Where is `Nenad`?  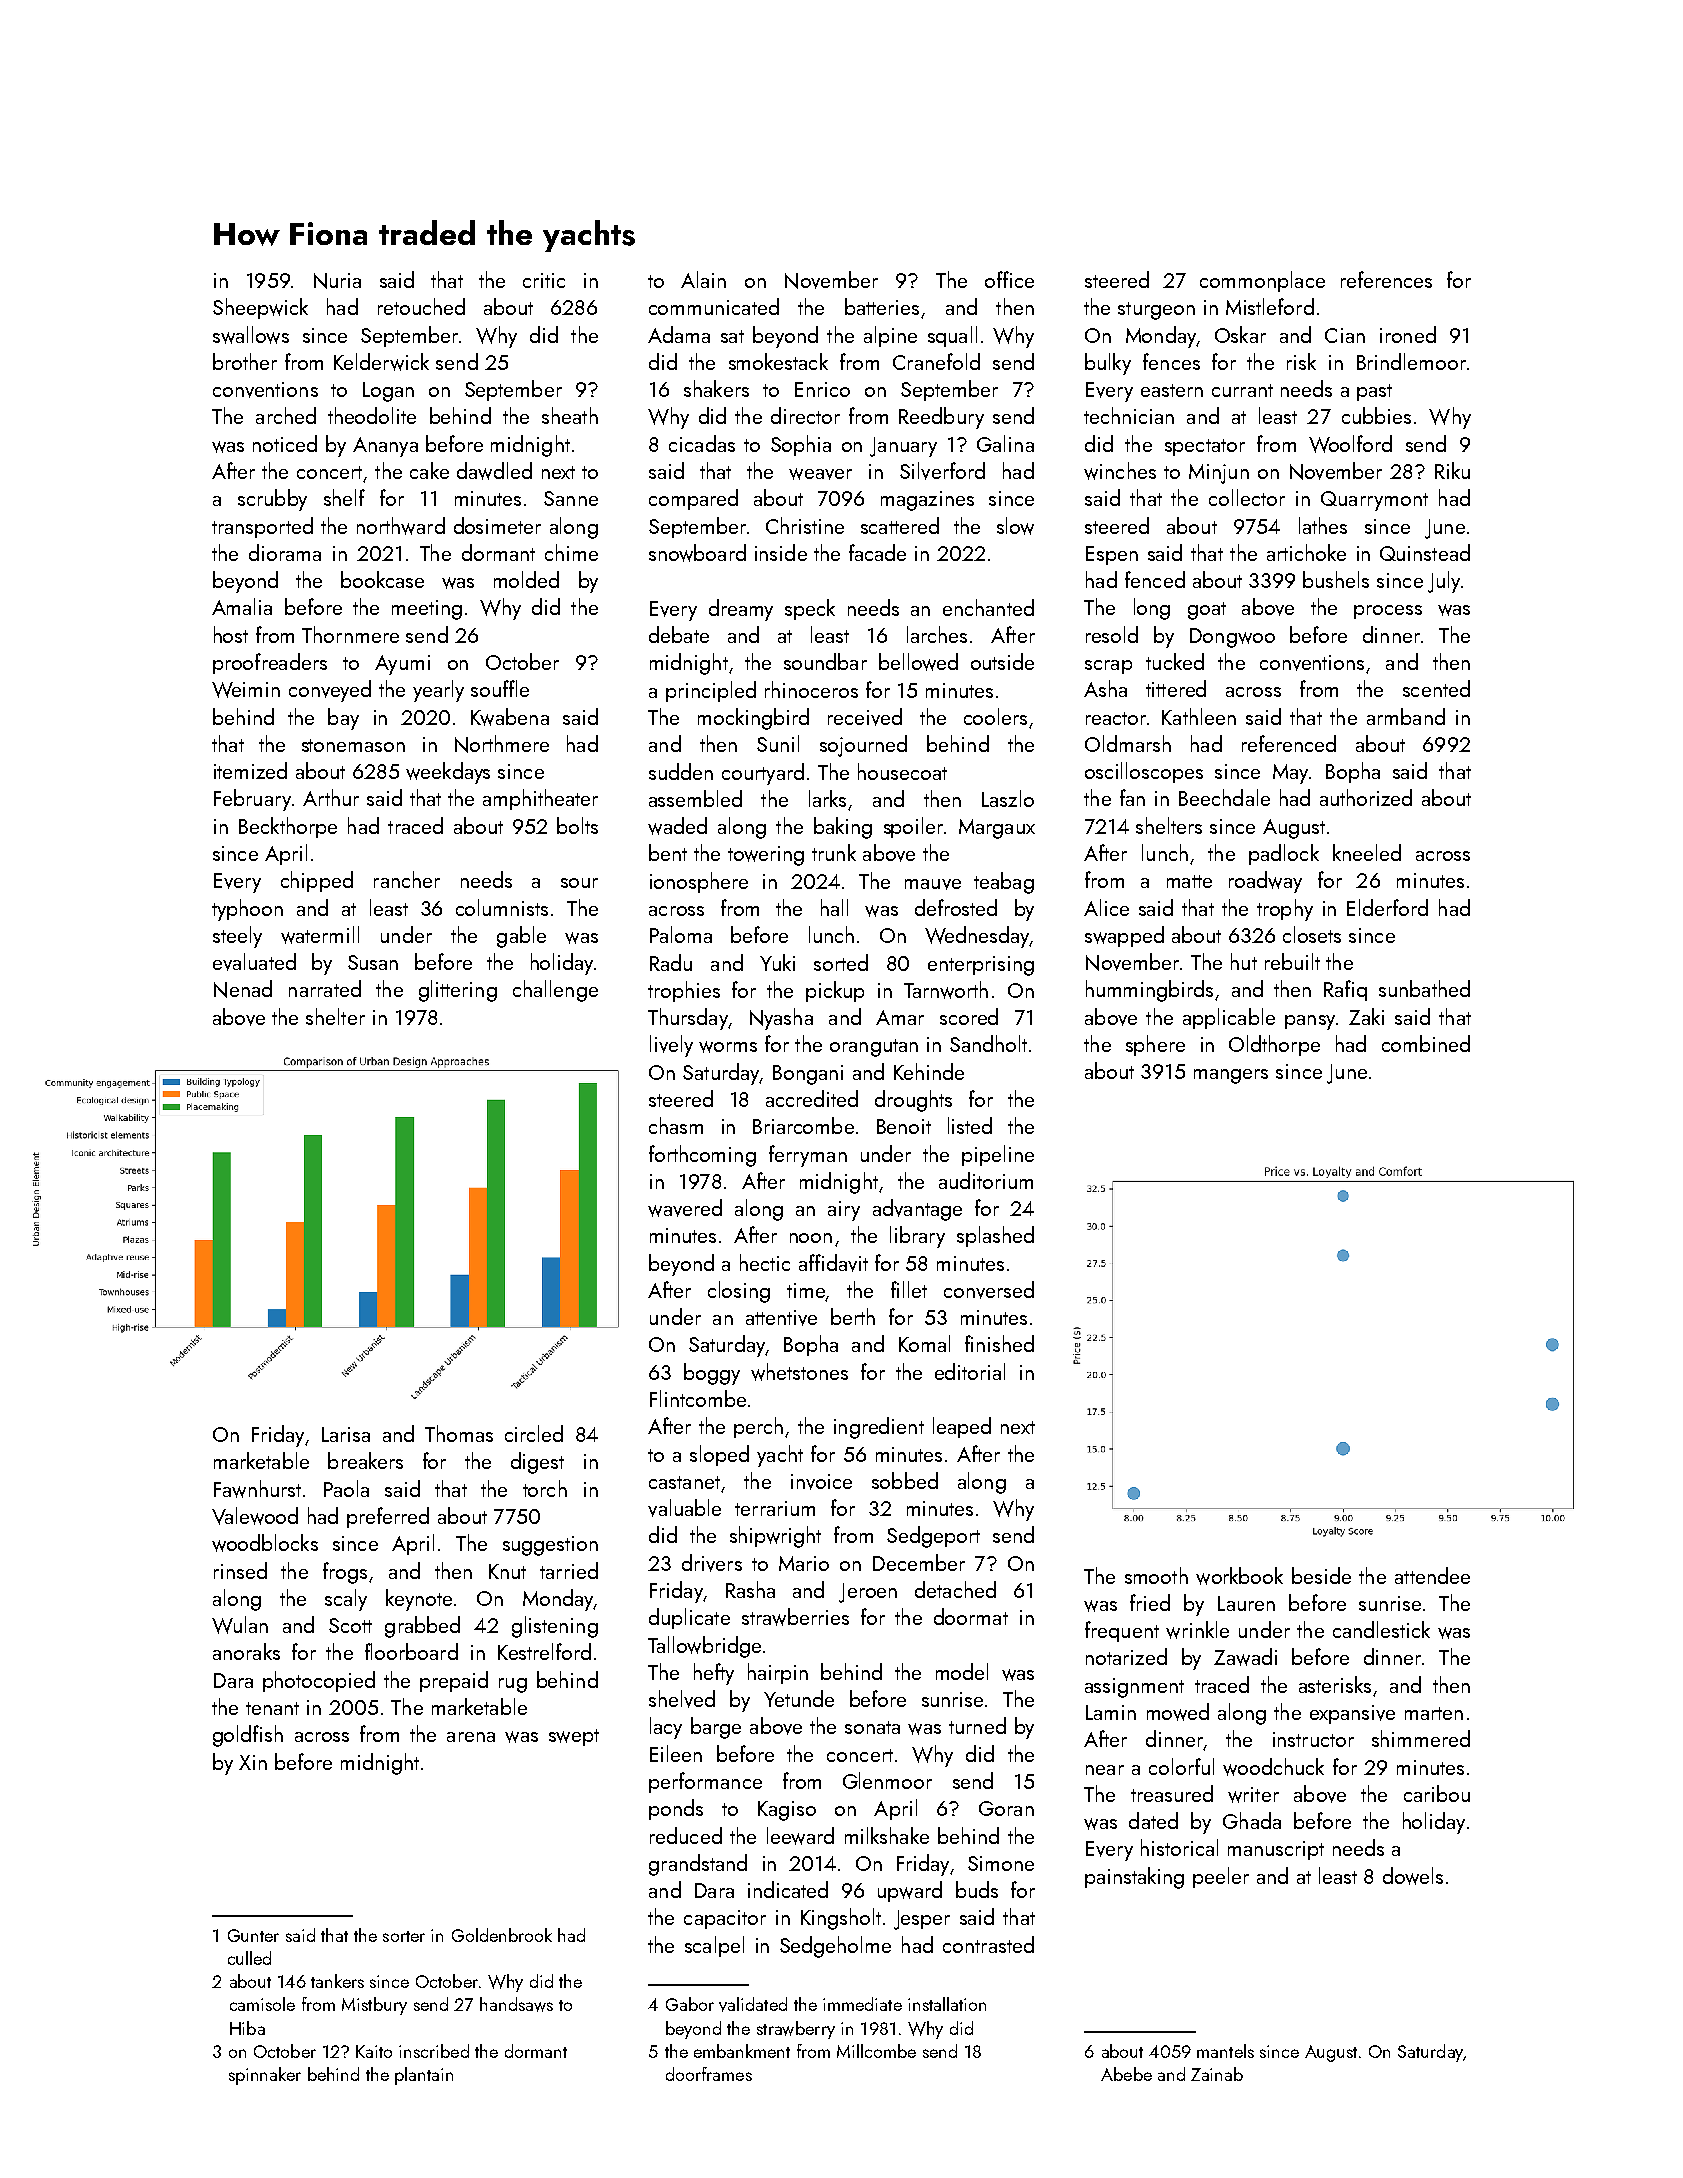
Nenad is located at coordinates (243, 989).
